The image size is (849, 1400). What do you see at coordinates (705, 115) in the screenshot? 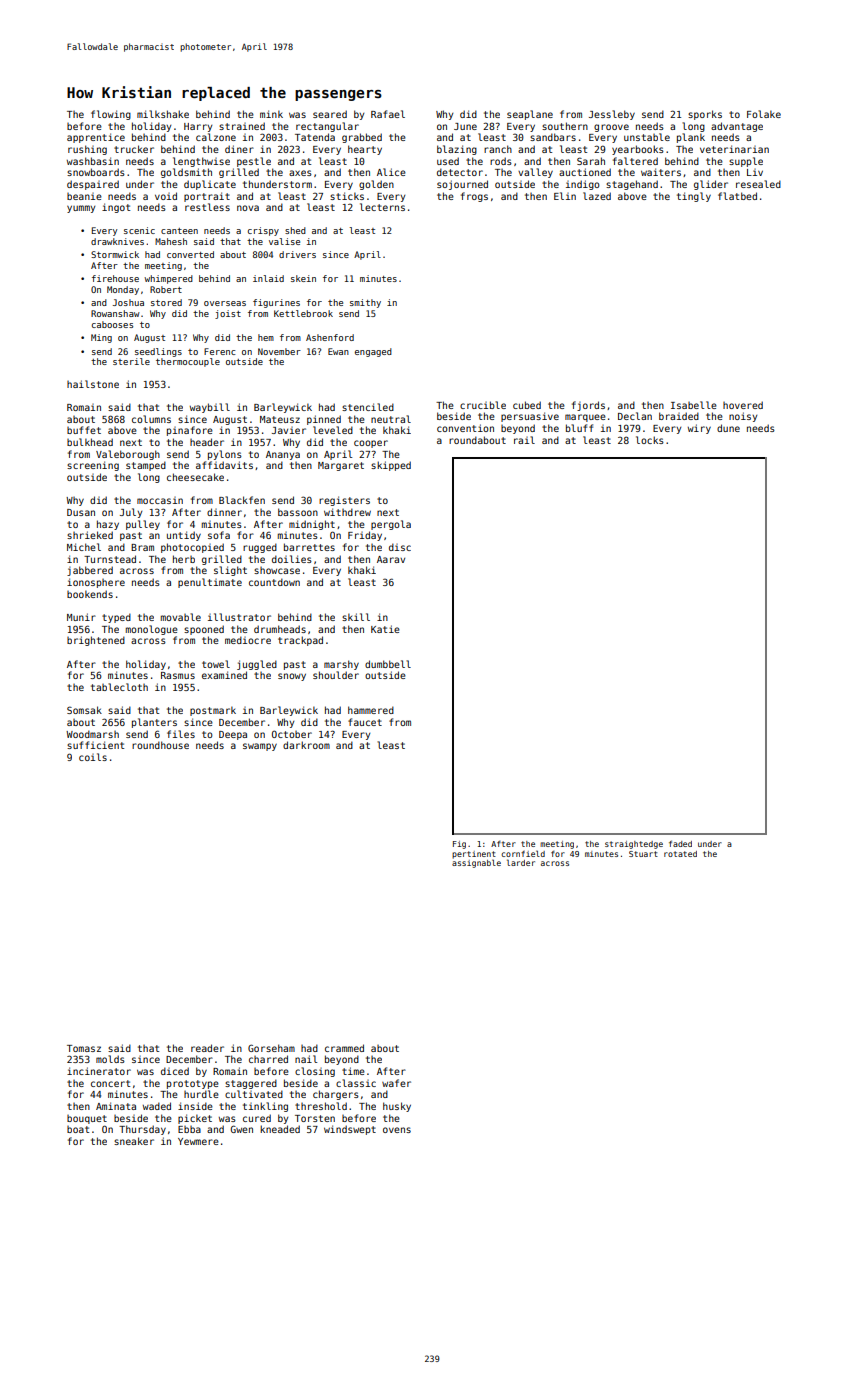
I see `sporks` at bounding box center [705, 115].
